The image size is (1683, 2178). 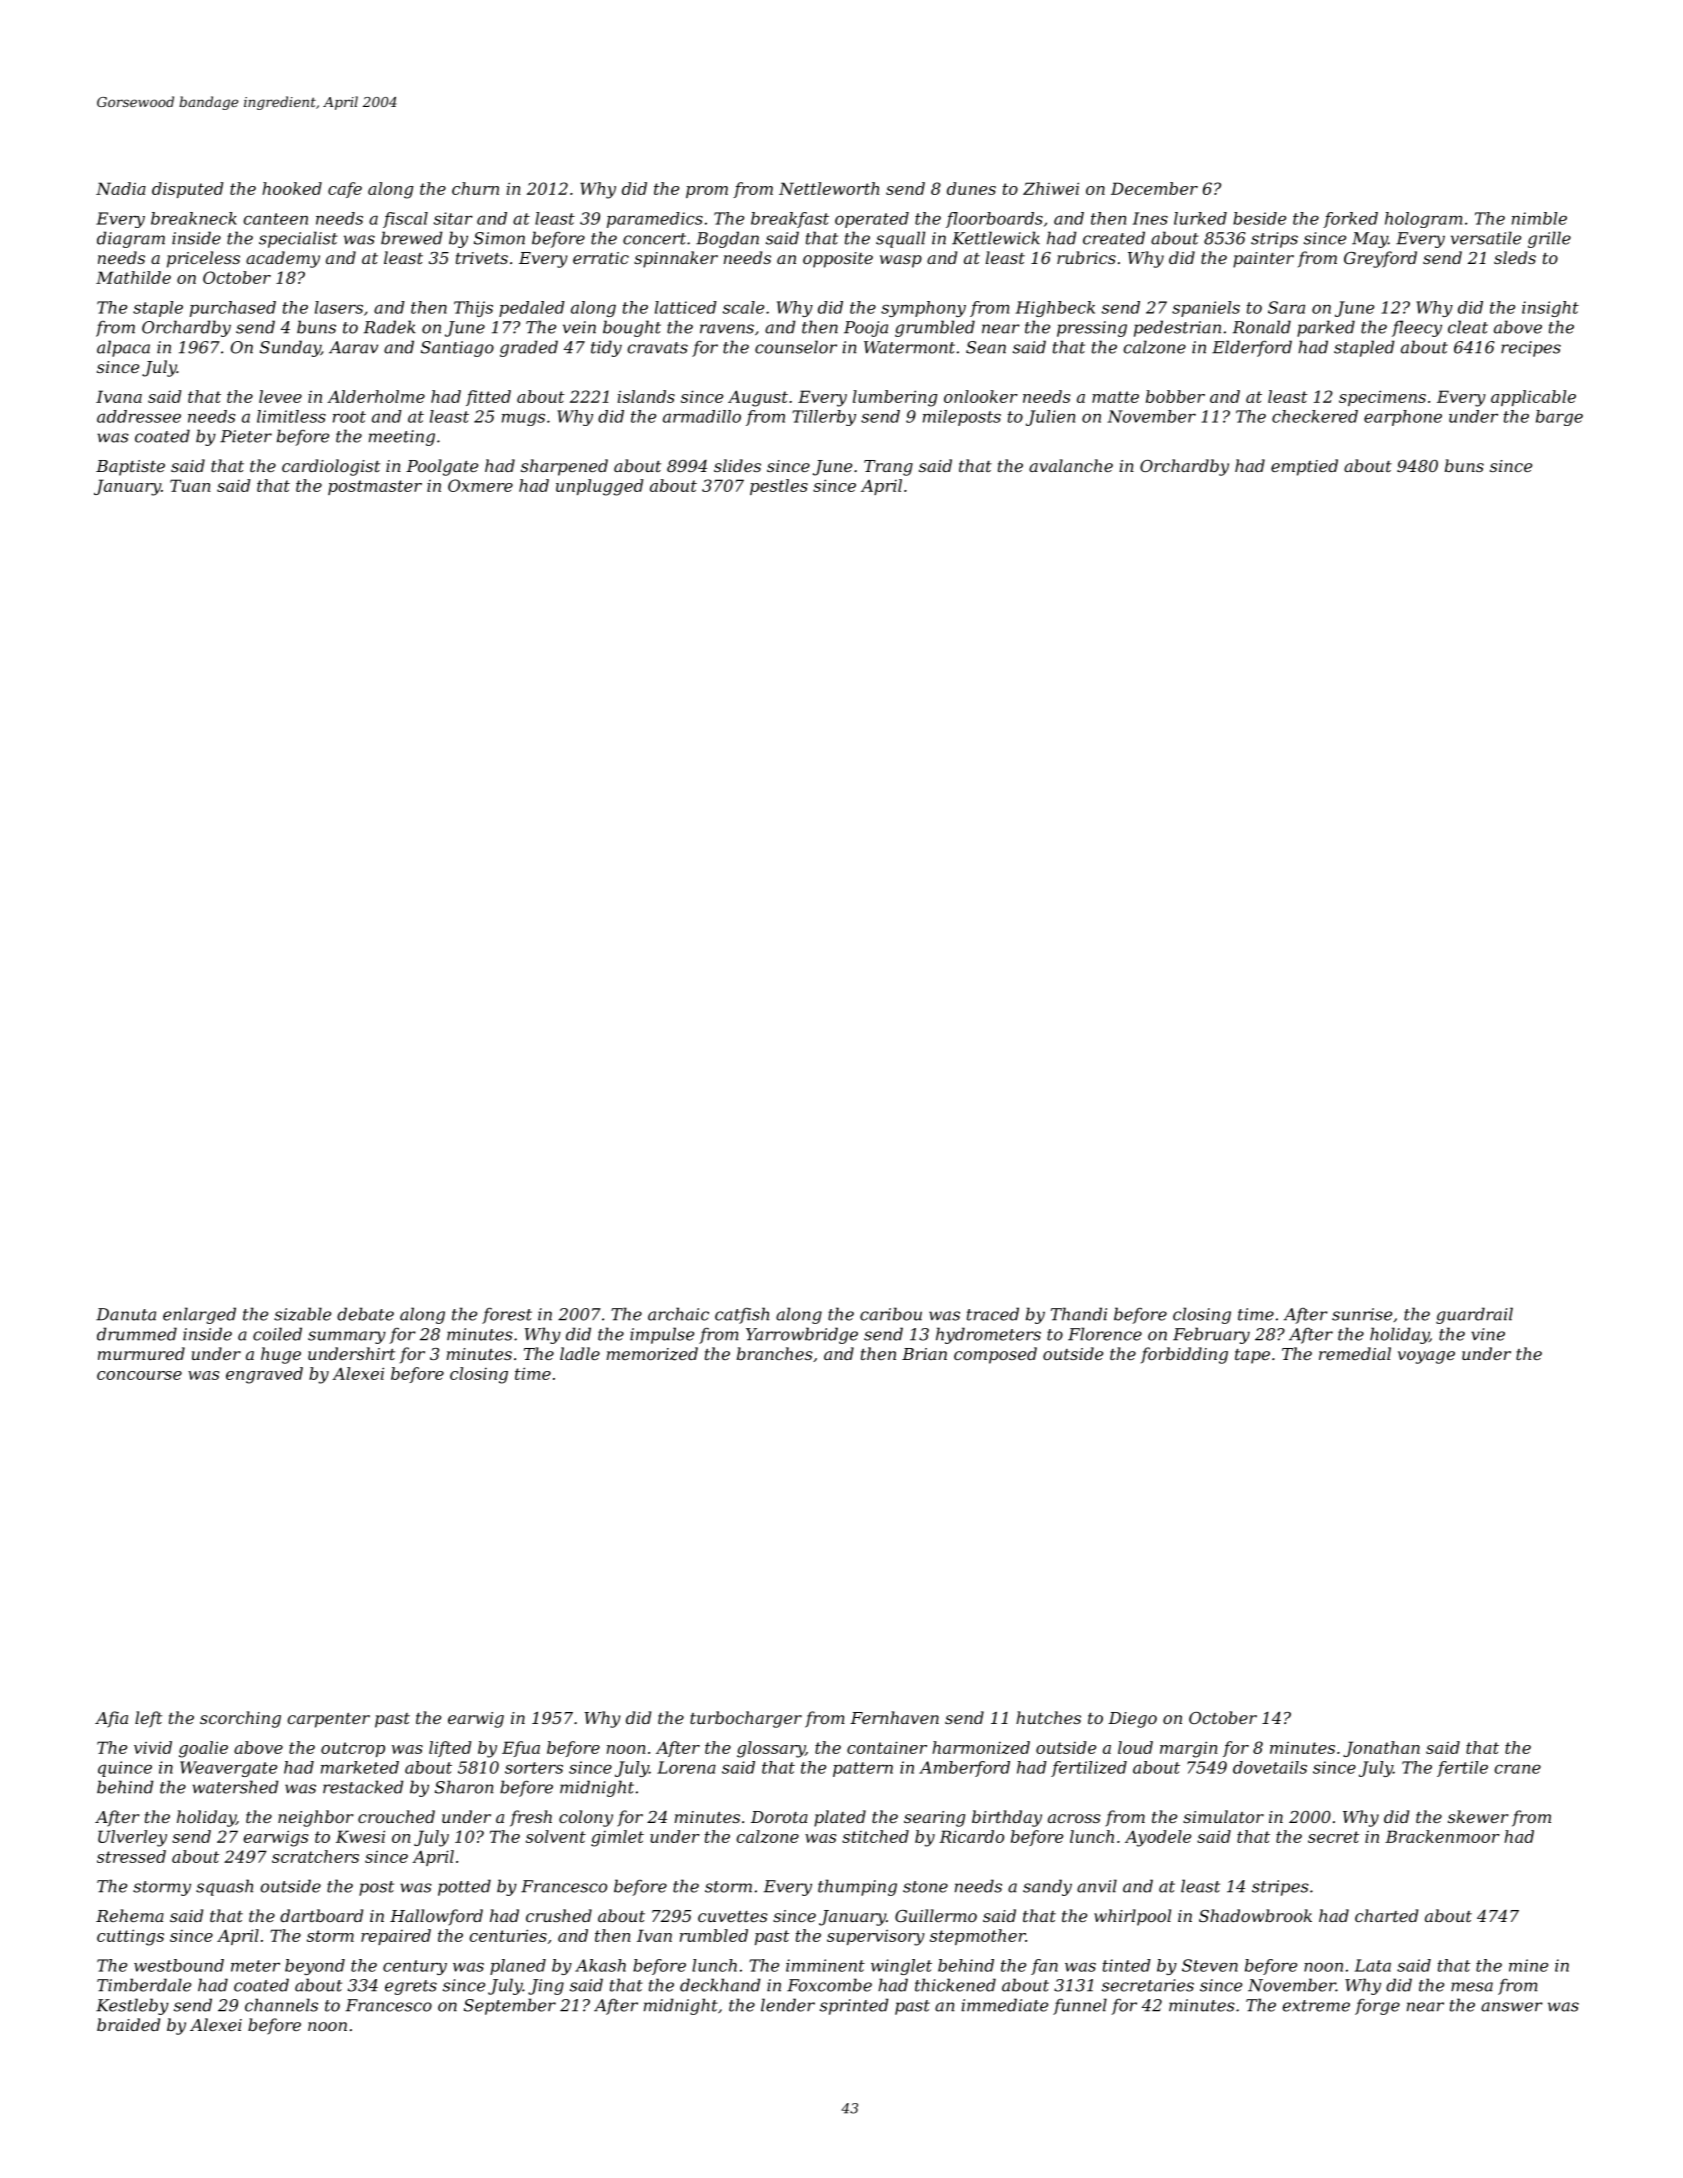 I want to click on Jonathan, so click(x=1381, y=1749).
